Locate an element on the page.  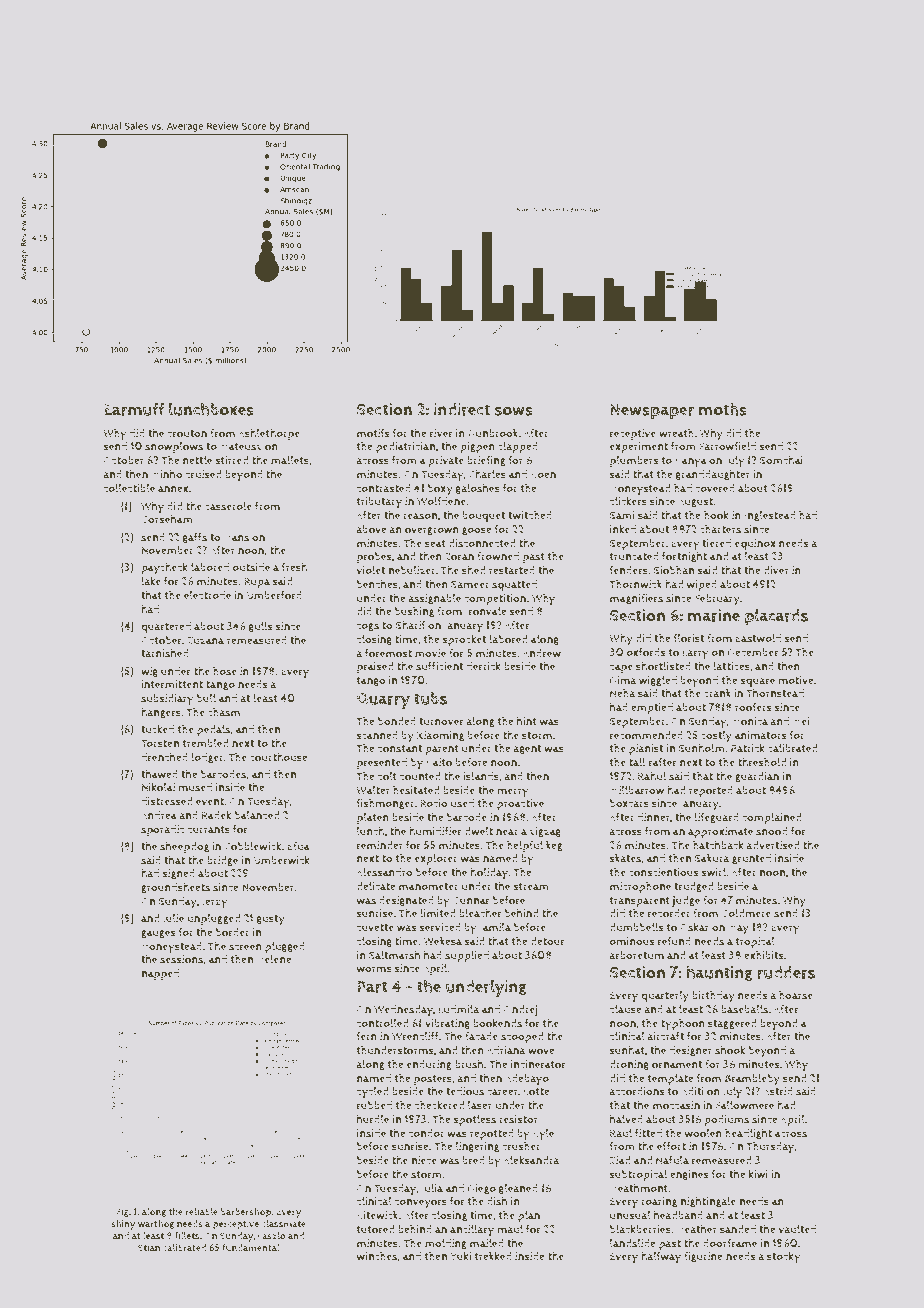
Eastwold is located at coordinates (758, 638).
